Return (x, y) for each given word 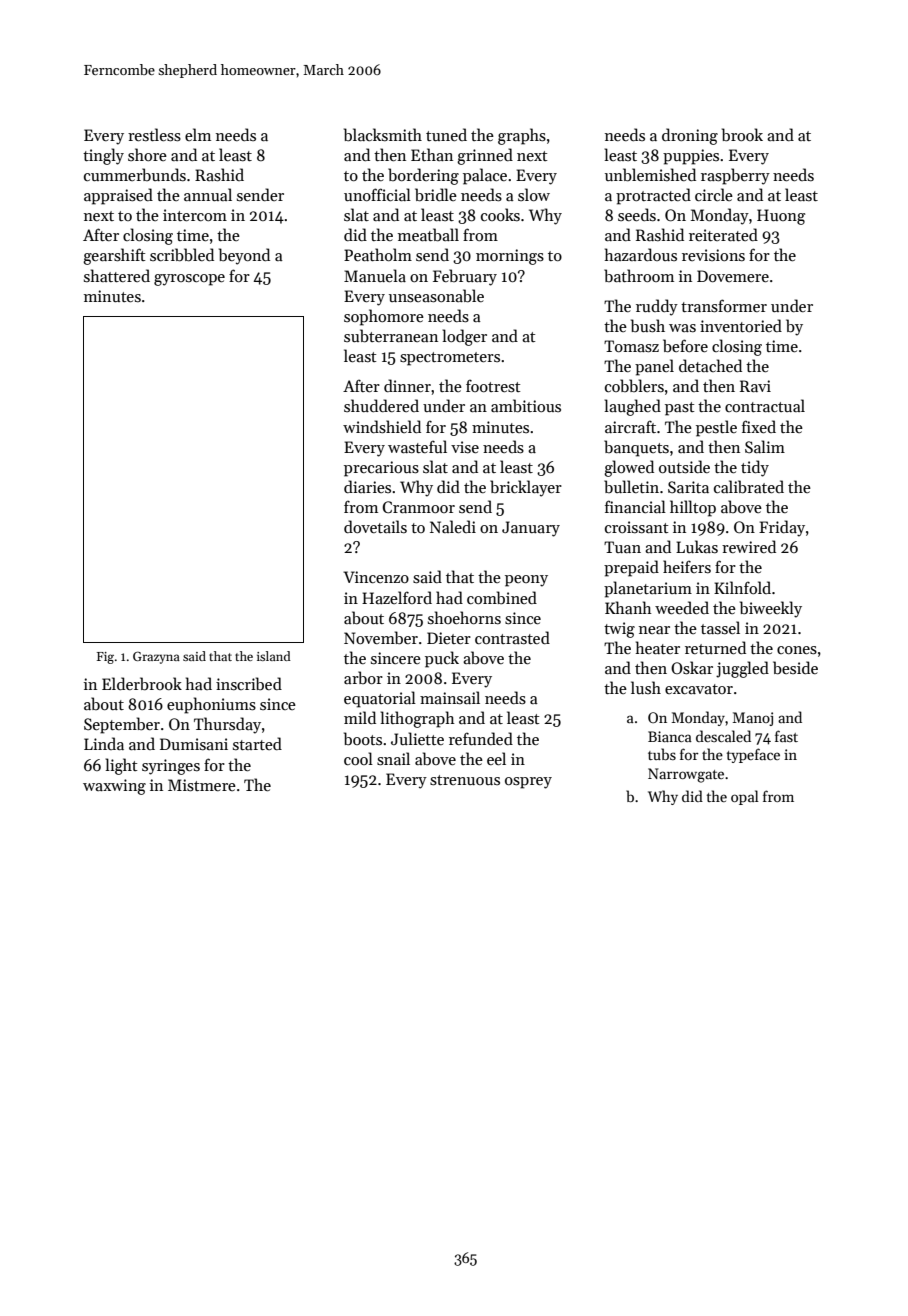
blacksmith (383, 135)
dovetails (375, 526)
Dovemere (733, 276)
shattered (117, 275)
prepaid (631, 568)
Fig (105, 658)
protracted (653, 196)
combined (502, 598)
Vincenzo (376, 577)
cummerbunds (135, 174)
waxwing (114, 787)
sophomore (384, 317)
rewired (749, 546)
